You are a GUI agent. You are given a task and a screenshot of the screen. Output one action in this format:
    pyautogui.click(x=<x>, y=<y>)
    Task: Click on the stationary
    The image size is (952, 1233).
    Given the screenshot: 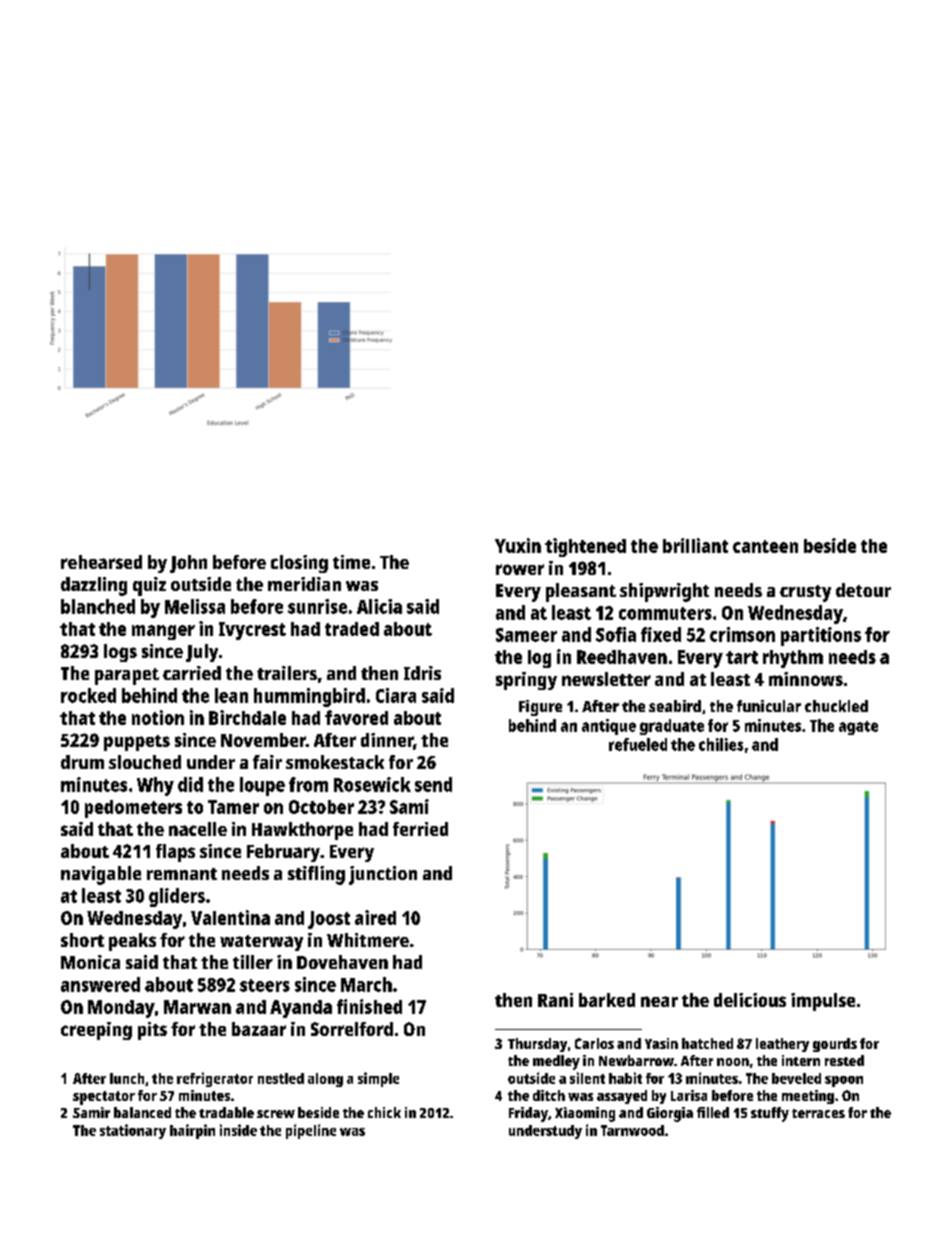 What is the action you would take?
    pyautogui.click(x=133, y=1131)
